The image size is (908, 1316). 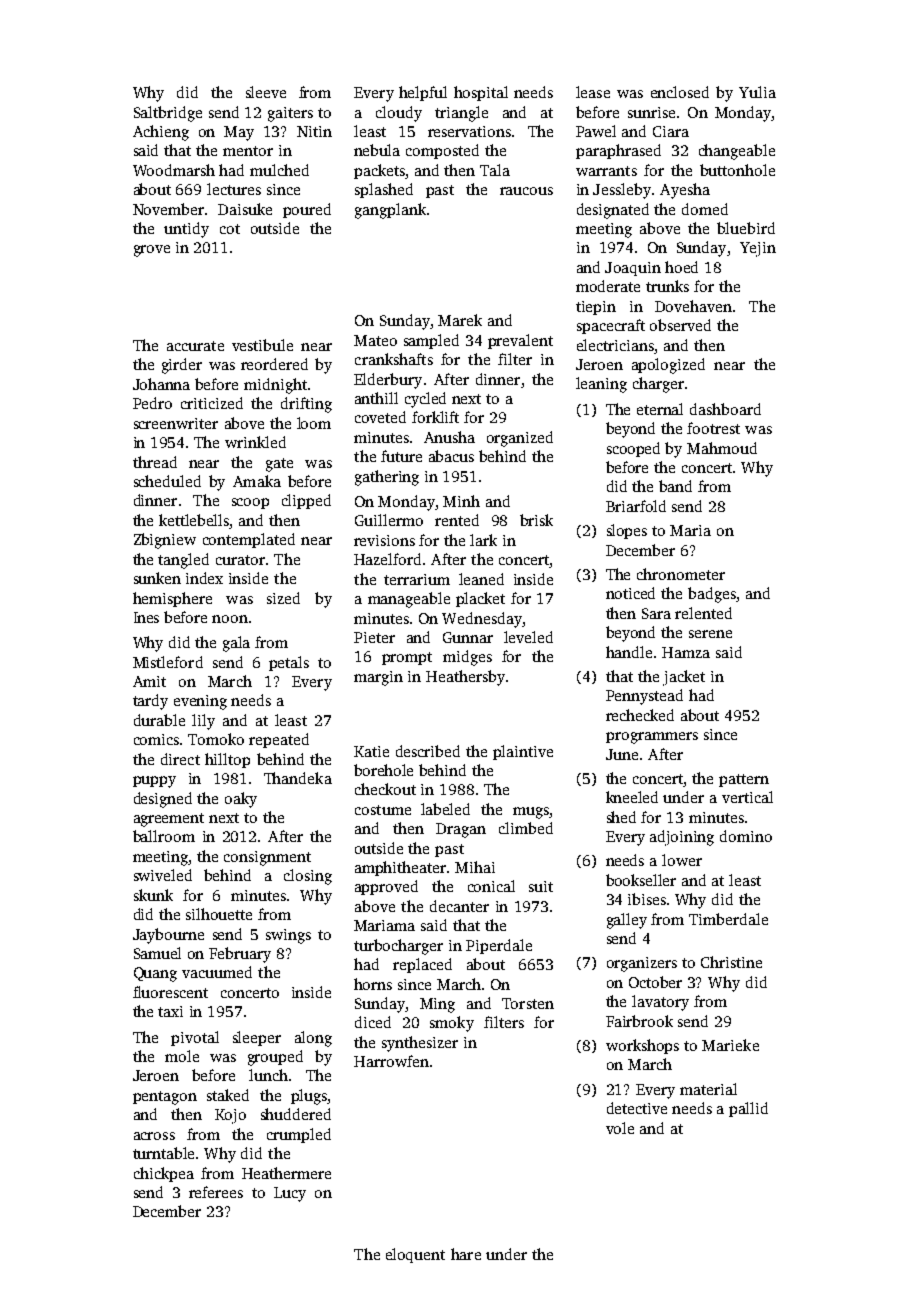 I want to click on Yejin, so click(x=758, y=249).
